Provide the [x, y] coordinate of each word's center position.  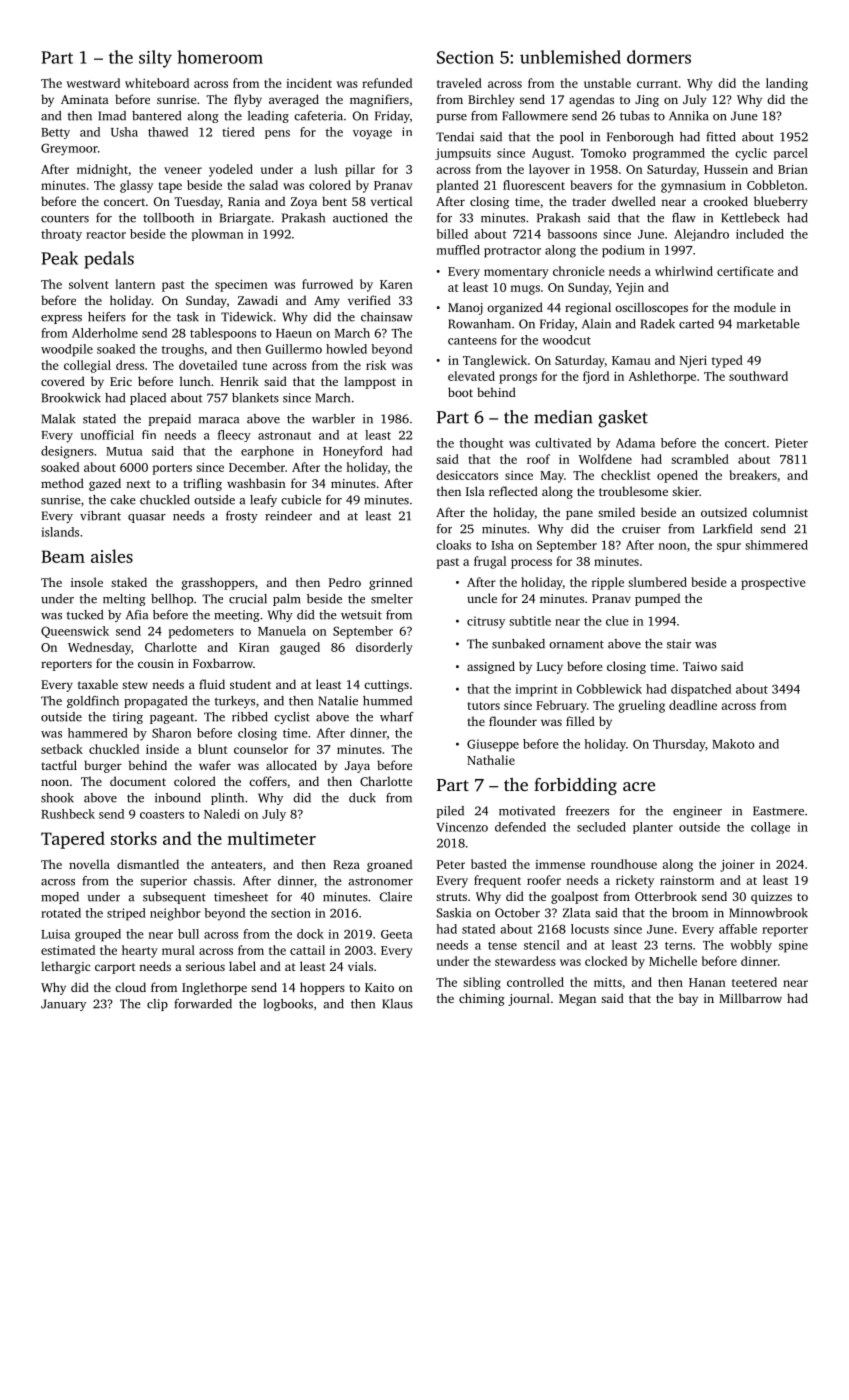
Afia [137, 615]
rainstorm [687, 880]
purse [452, 118]
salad [263, 185]
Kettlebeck [750, 218]
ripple [608, 583]
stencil [542, 945]
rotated [61, 913]
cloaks [453, 545]
